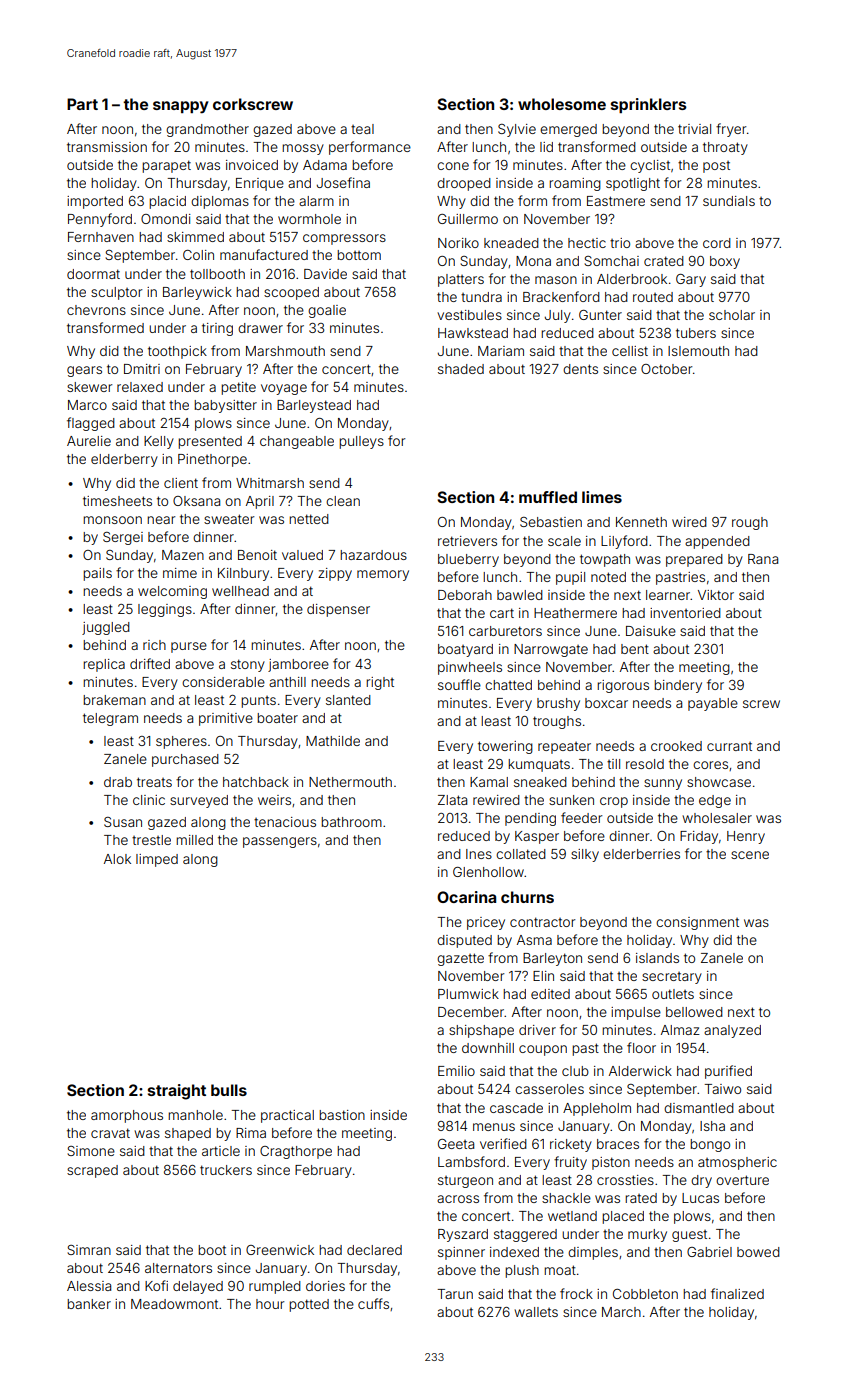 The width and height of the screenshot is (849, 1400). I want to click on club, so click(575, 1071).
